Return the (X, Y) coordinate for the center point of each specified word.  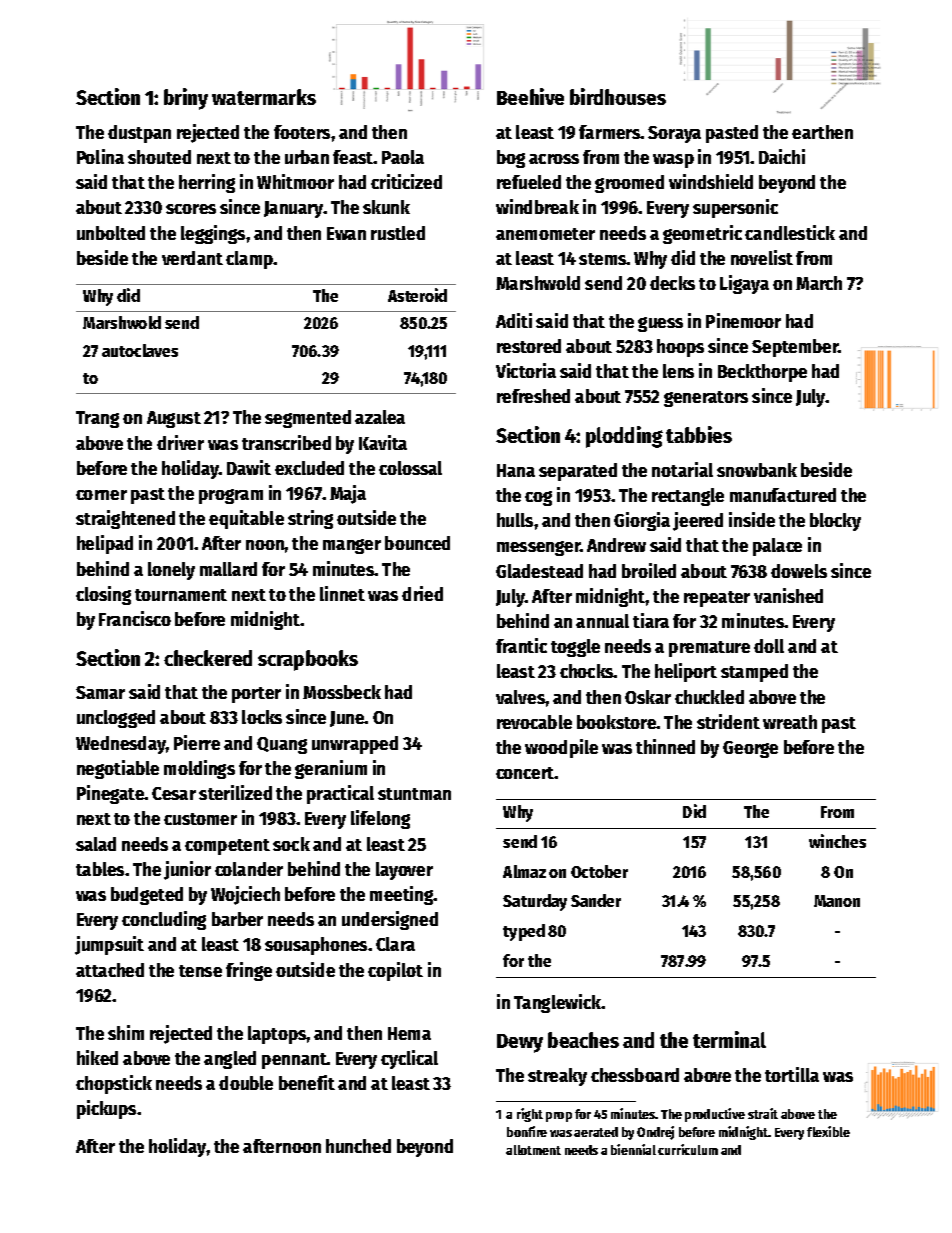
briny (186, 99)
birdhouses (618, 96)
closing (103, 595)
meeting (402, 895)
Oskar (648, 697)
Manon (837, 901)
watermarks (264, 97)
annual (602, 621)
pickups (106, 1109)
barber (237, 919)
